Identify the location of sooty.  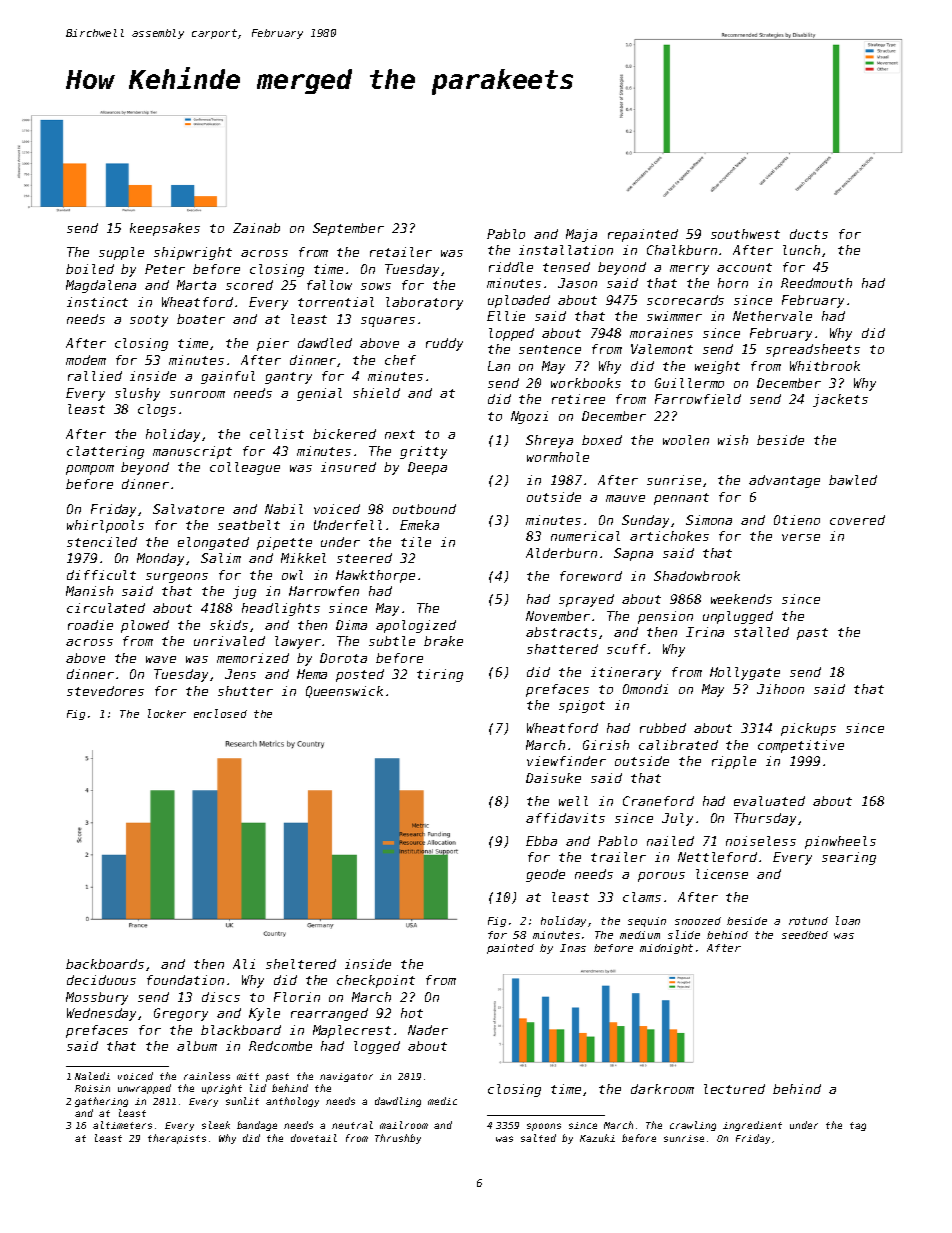
(149, 321).
